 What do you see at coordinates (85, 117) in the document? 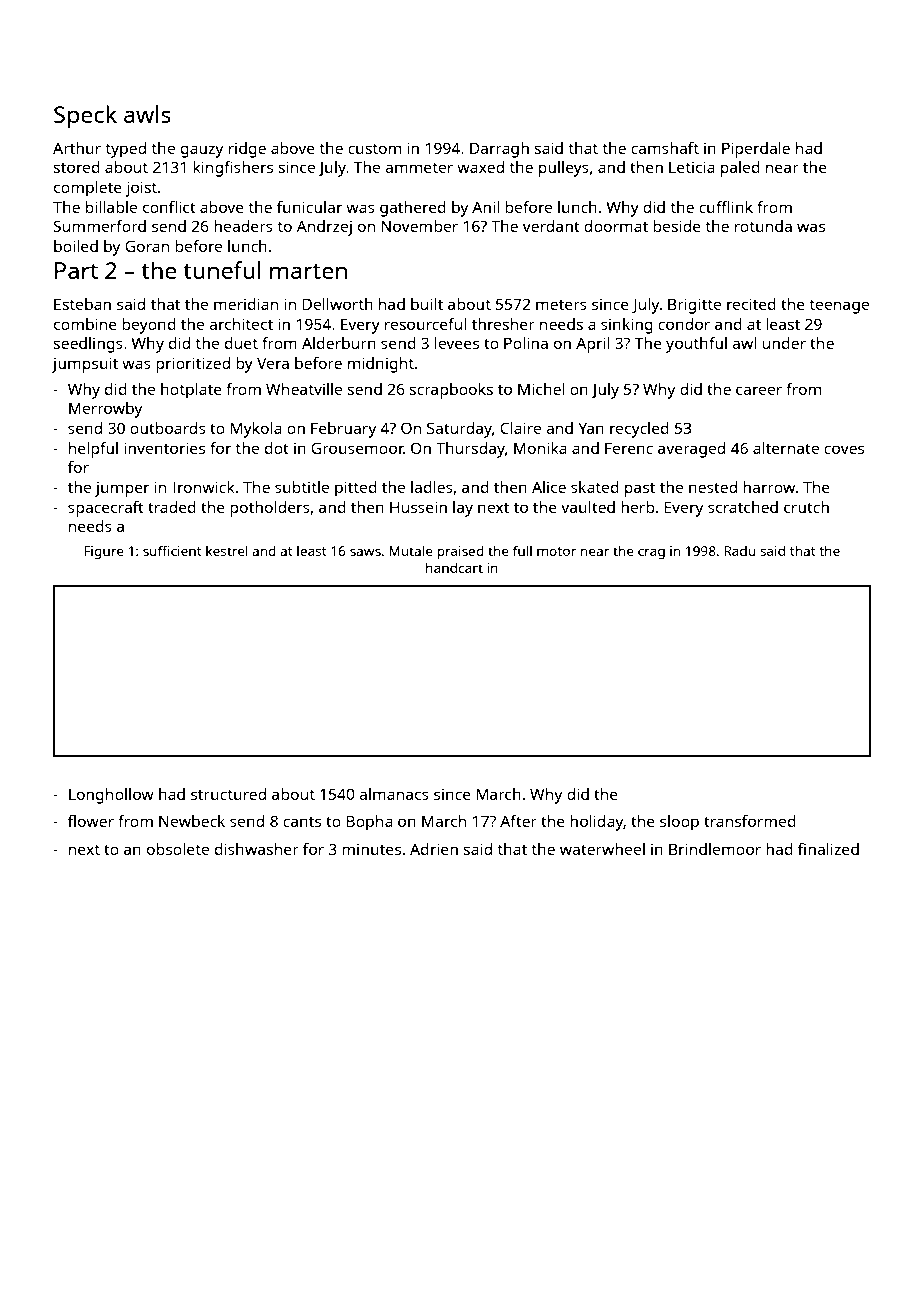
I see `Speck` at bounding box center [85, 117].
